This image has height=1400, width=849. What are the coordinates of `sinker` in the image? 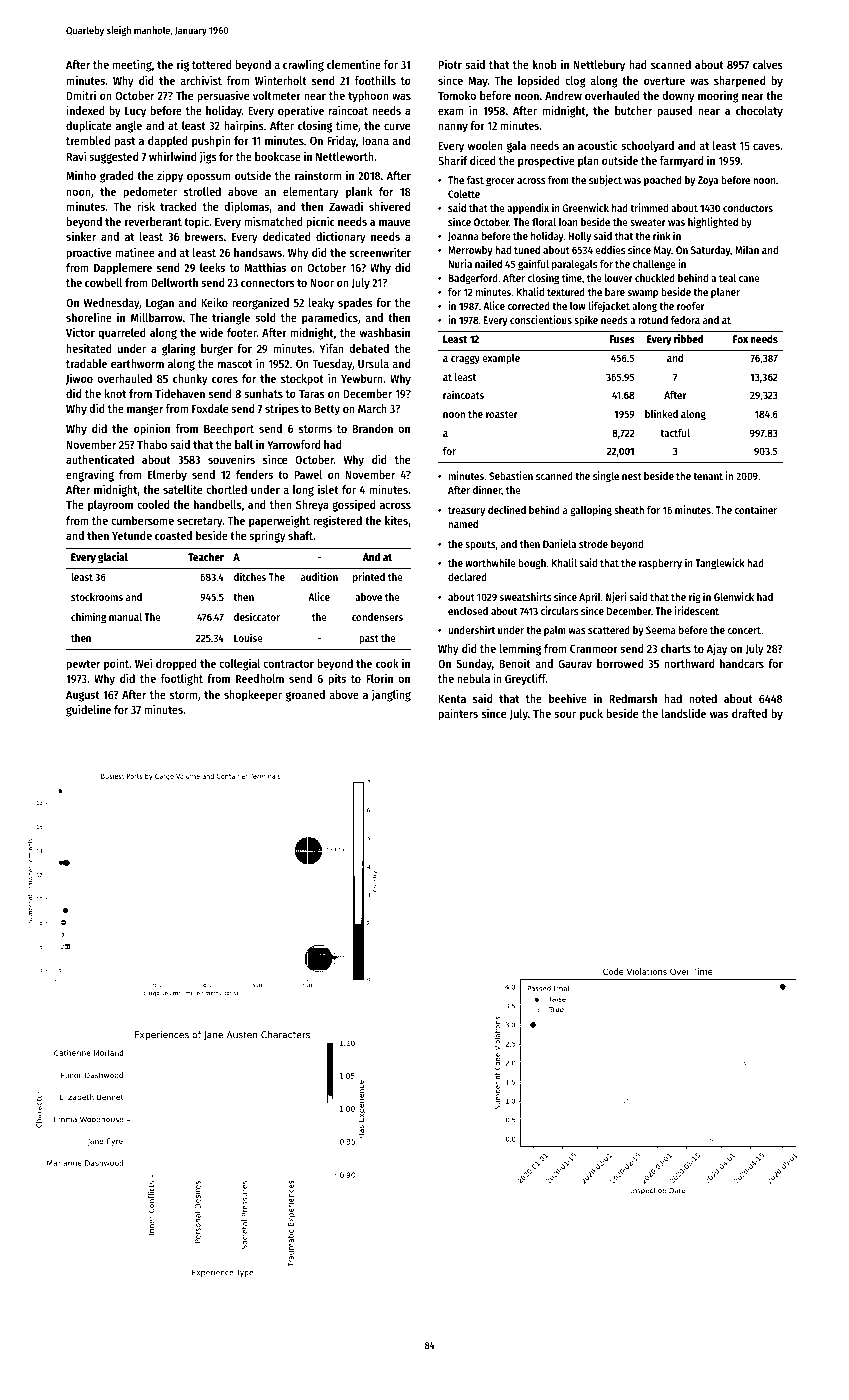 It's located at (81, 236).
